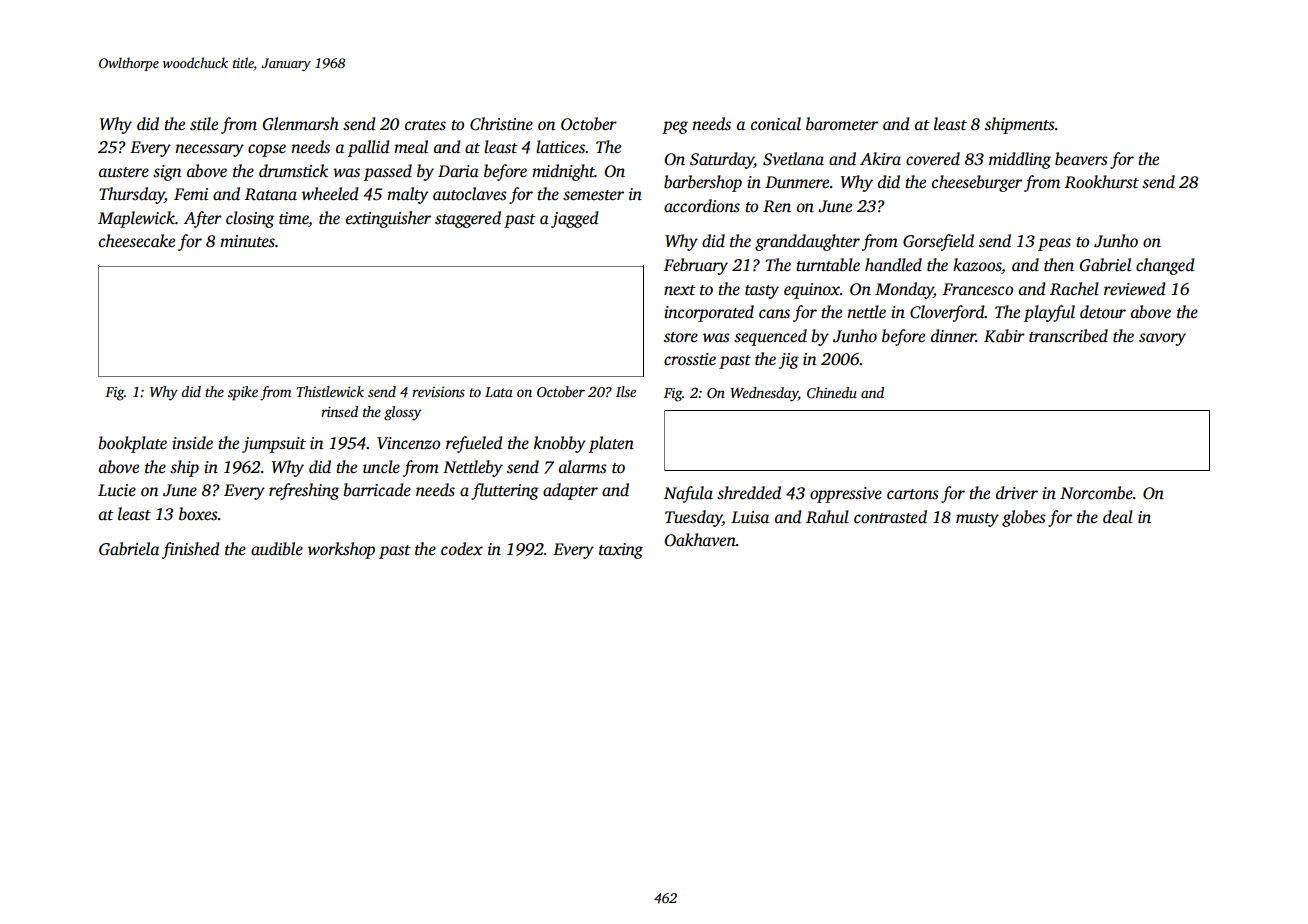  Describe the element at coordinates (904, 290) in the document. I see `Monday` at that location.
